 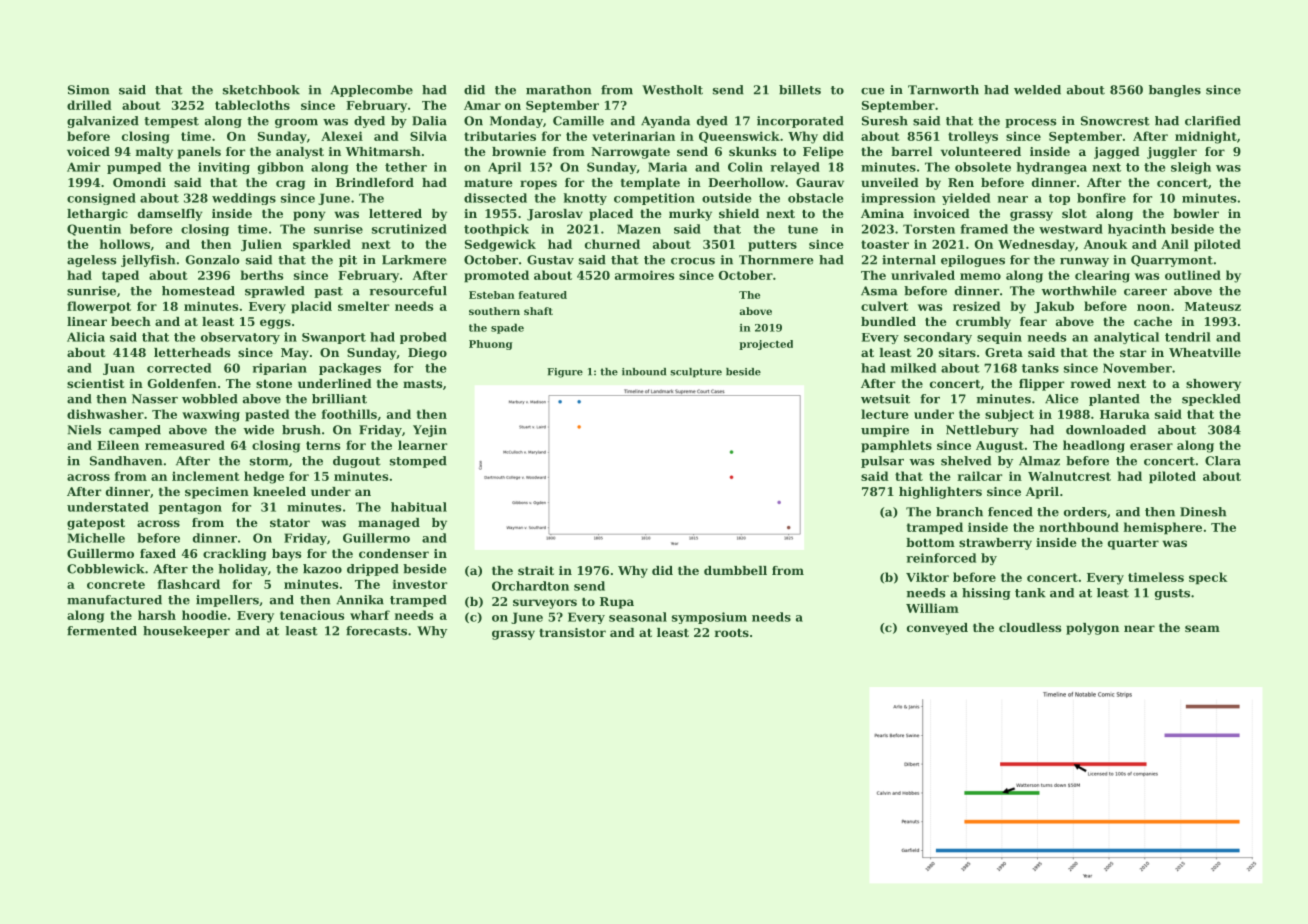 What do you see at coordinates (709, 618) in the document?
I see `symposium` at bounding box center [709, 618].
